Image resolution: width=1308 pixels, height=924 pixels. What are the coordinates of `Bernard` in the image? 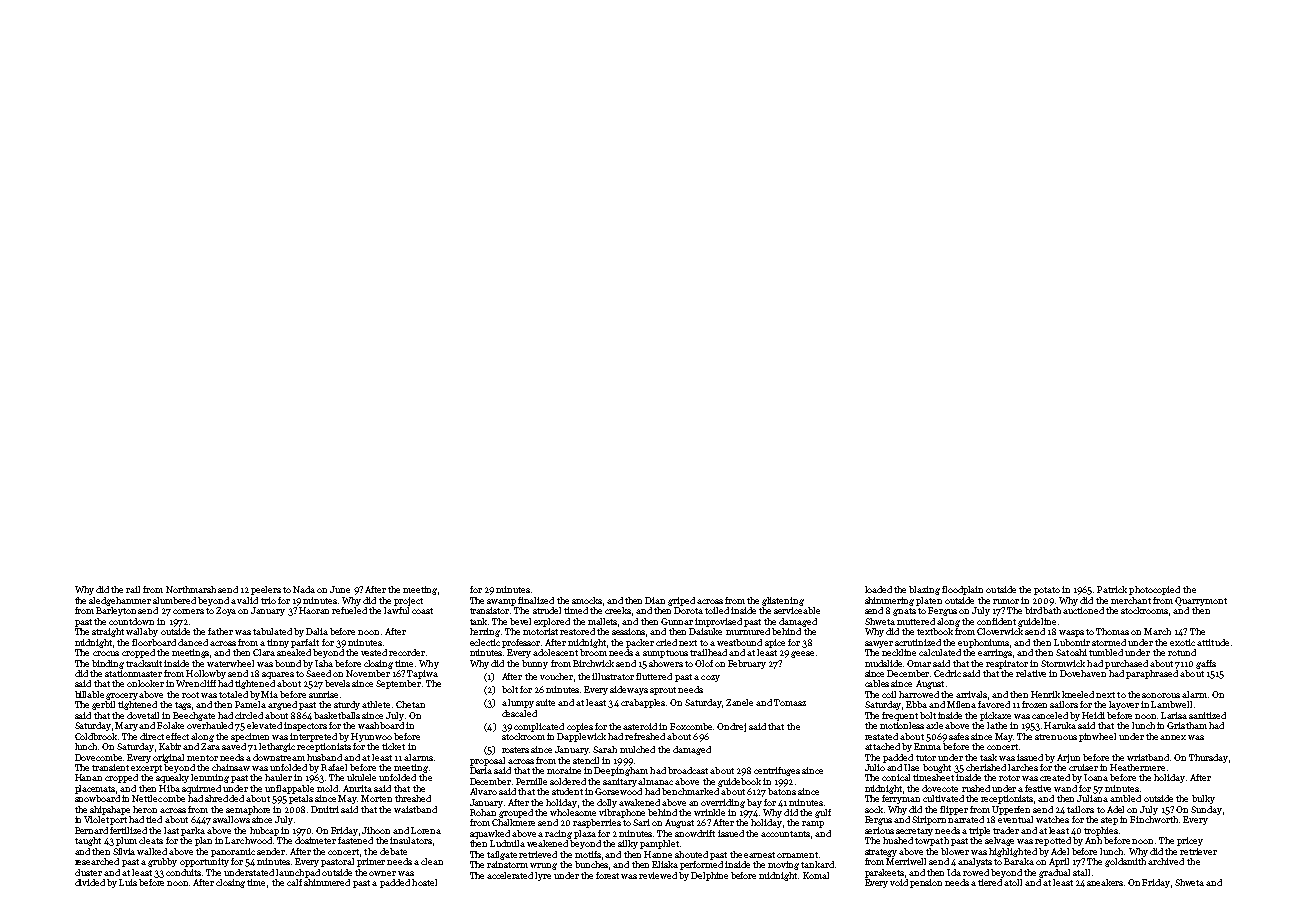 It's located at (91, 830).
